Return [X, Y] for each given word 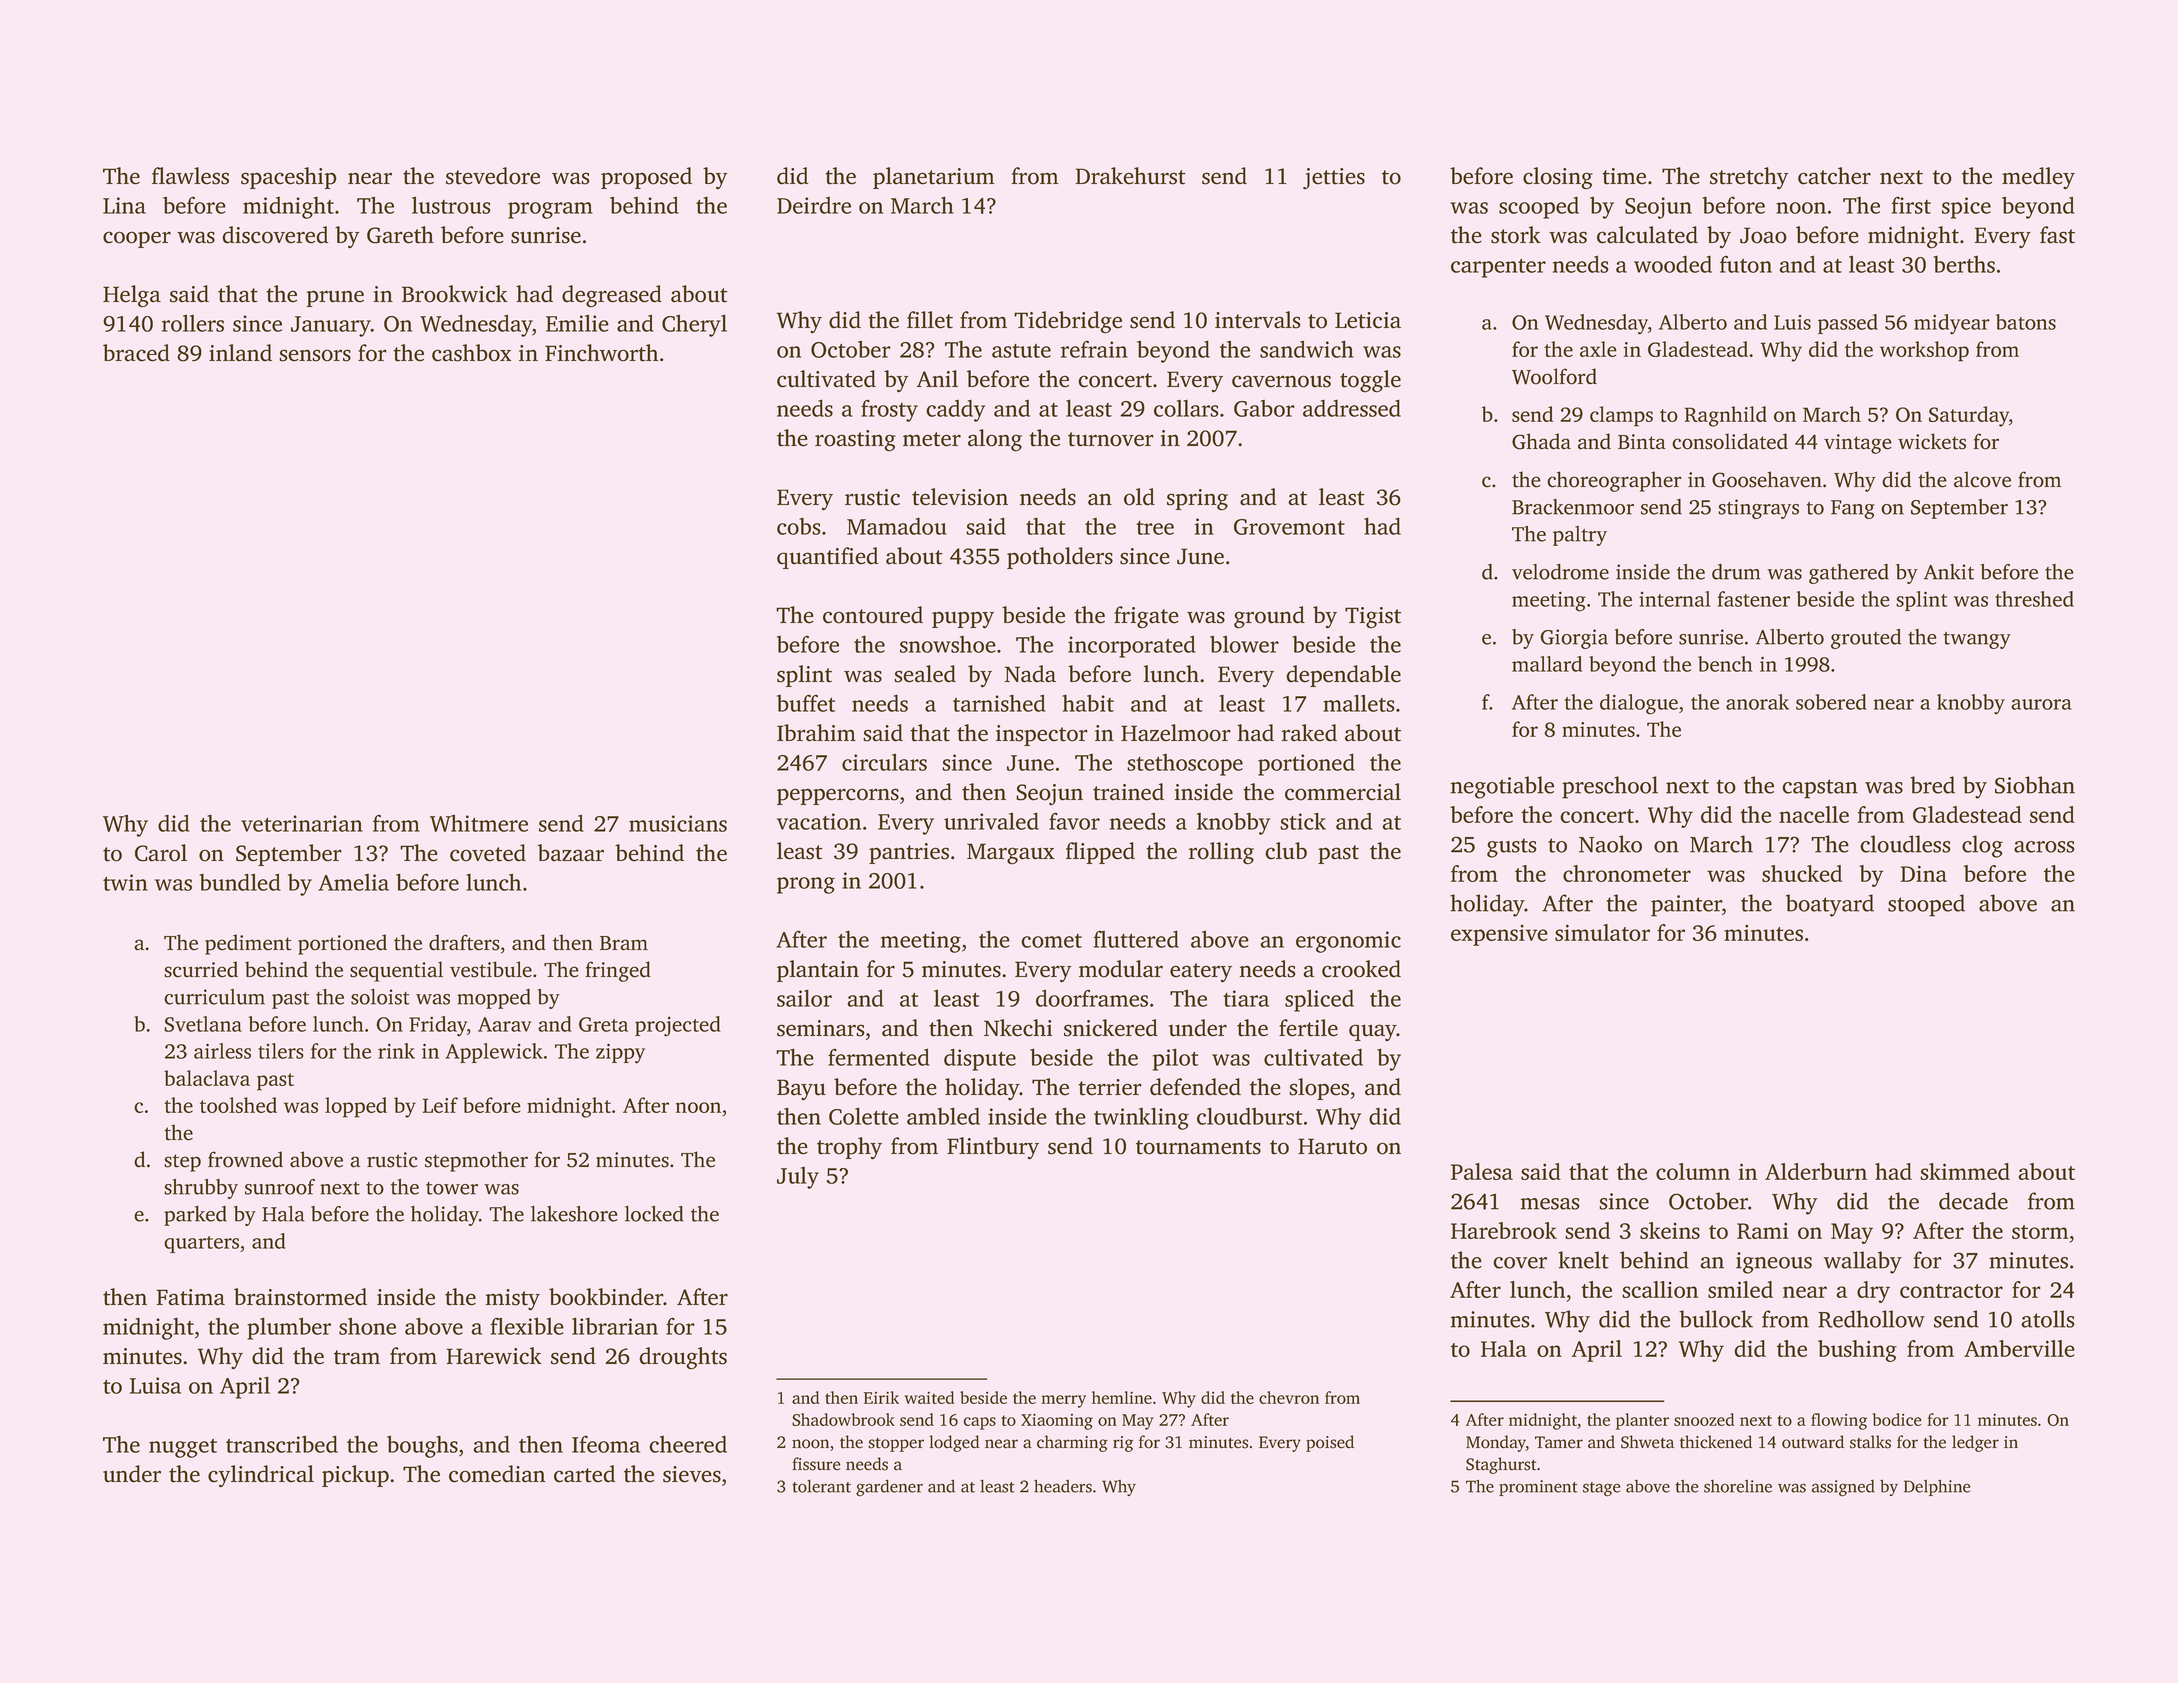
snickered [1111, 1028]
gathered [1849, 574]
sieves [692, 1474]
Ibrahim [816, 733]
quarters [201, 1244]
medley [2038, 178]
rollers [193, 323]
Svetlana [203, 1024]
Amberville [2019, 1348]
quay [1373, 1032]
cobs [799, 526]
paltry [1580, 536]
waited [929, 1397]
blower [1244, 644]
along [995, 440]
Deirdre [814, 205]
